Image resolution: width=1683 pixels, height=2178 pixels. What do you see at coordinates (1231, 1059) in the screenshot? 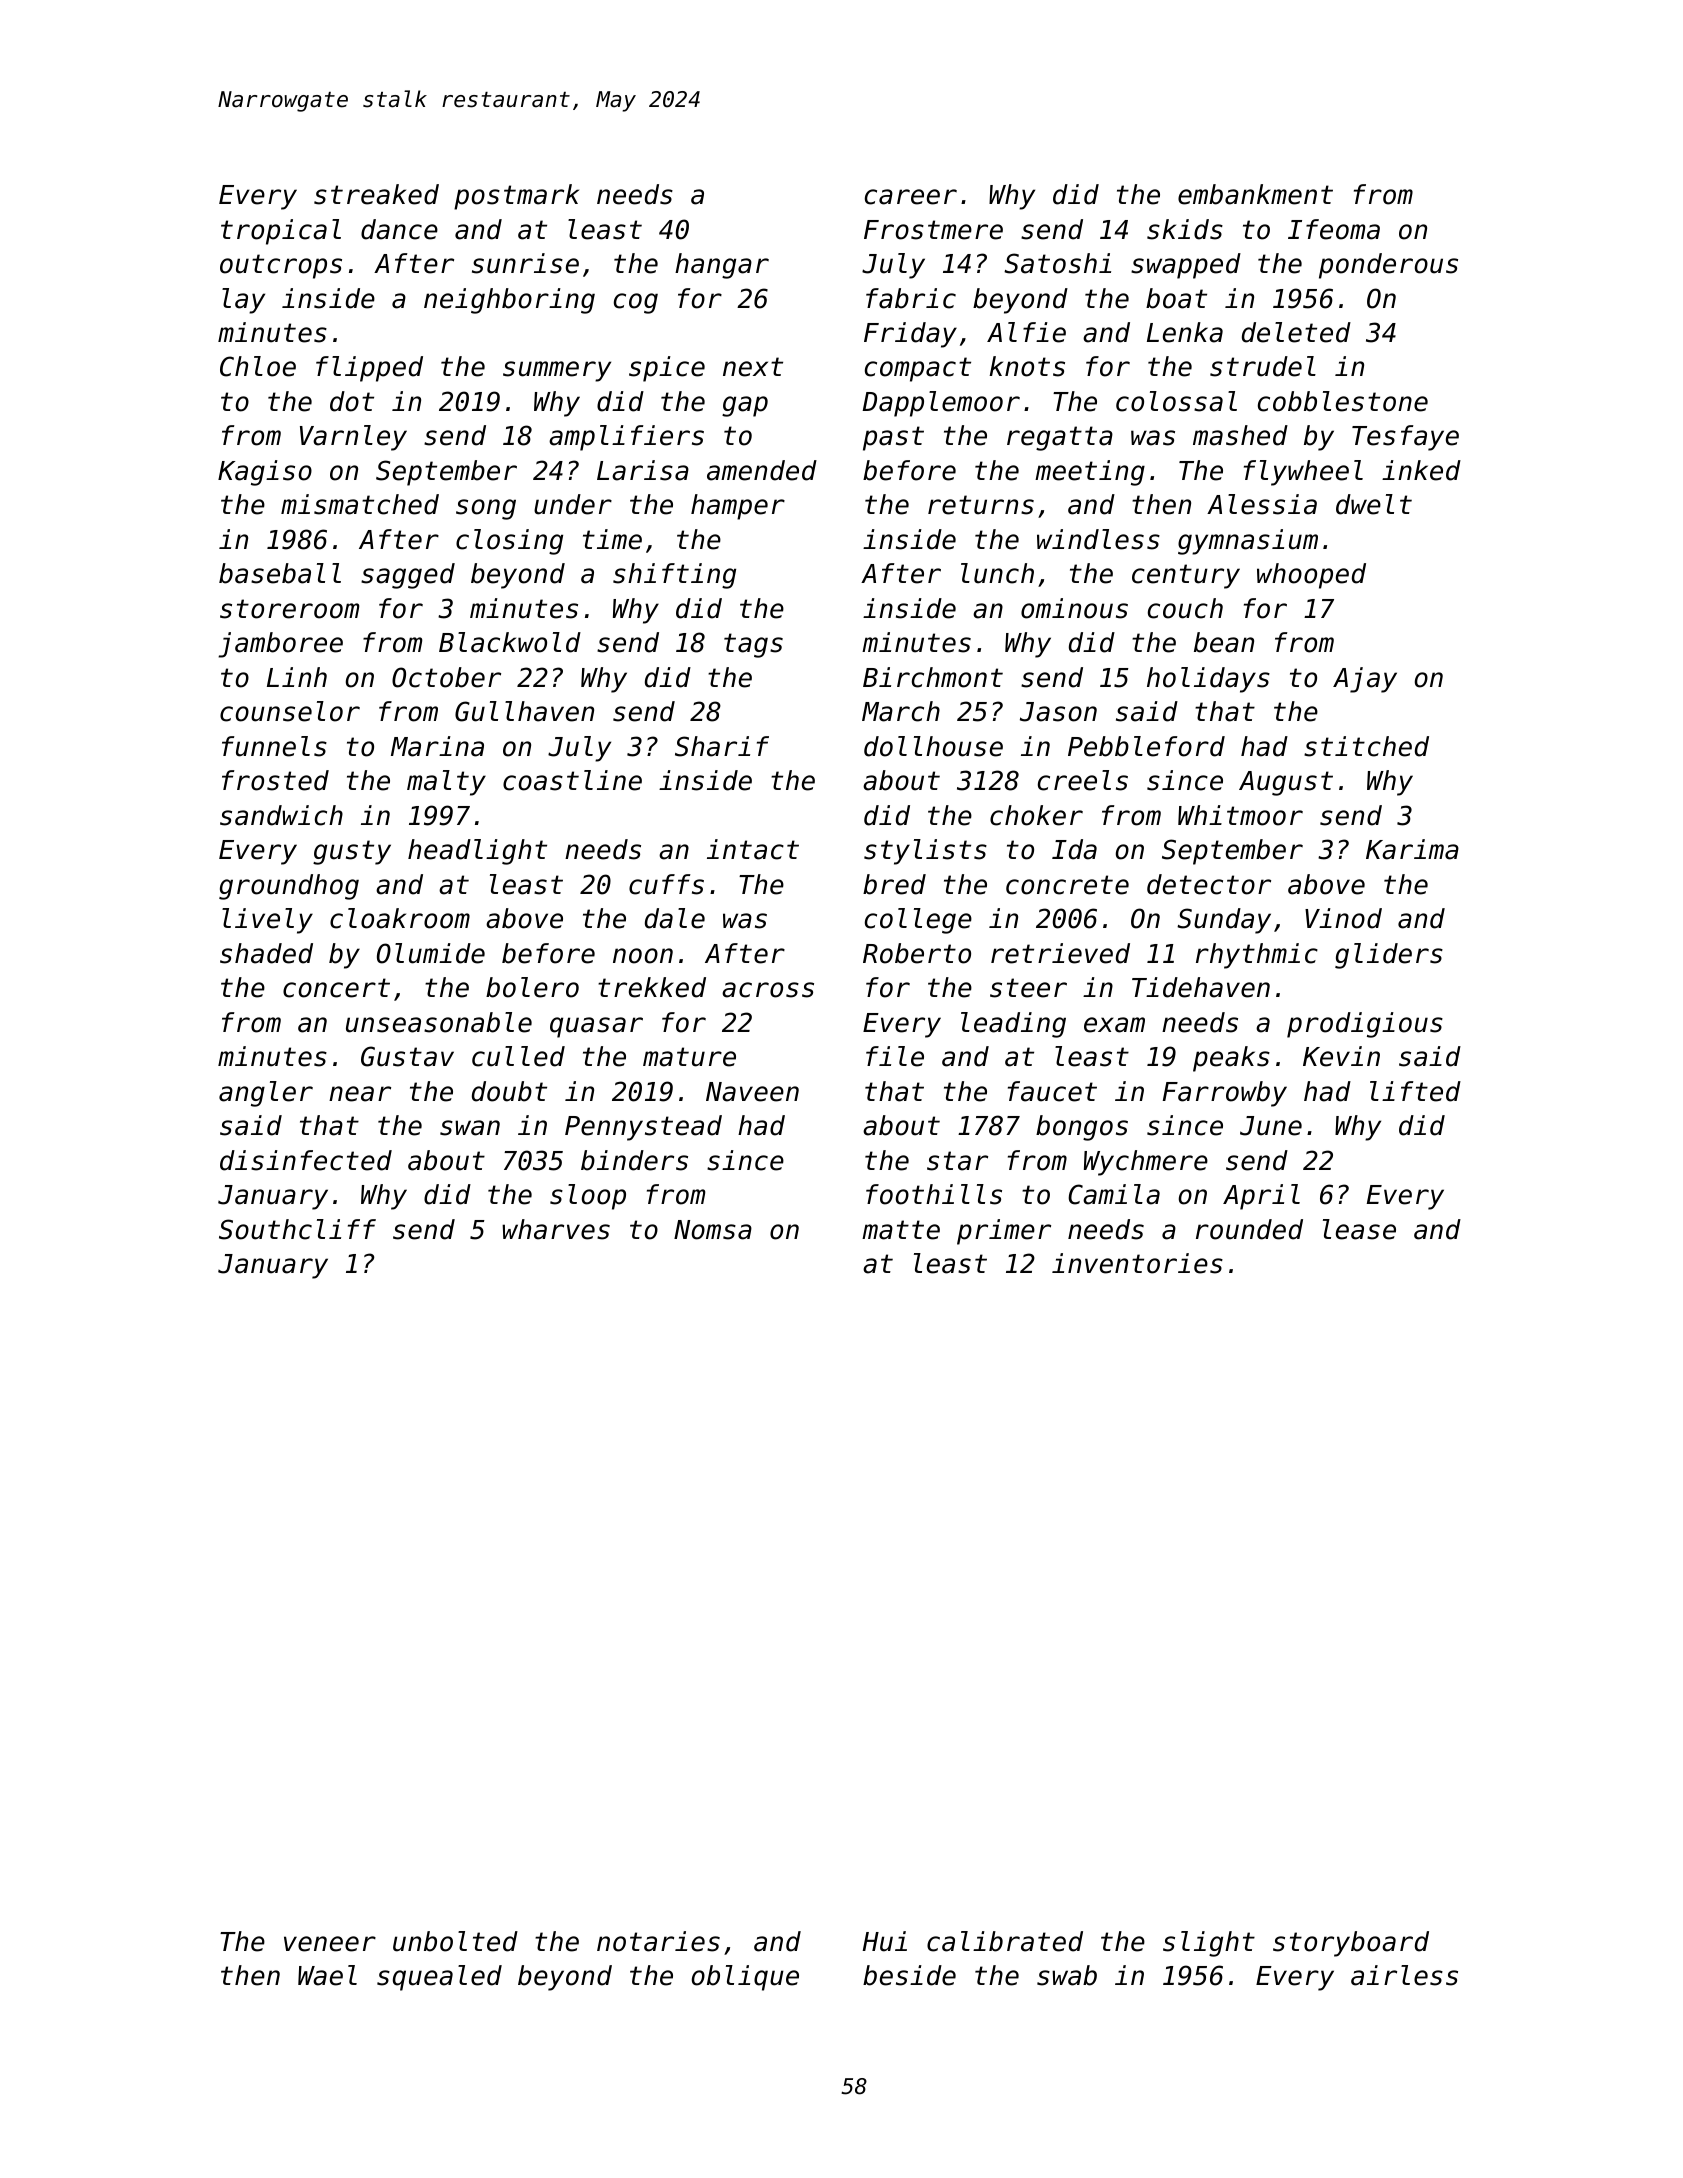
I see `peaks` at bounding box center [1231, 1059].
